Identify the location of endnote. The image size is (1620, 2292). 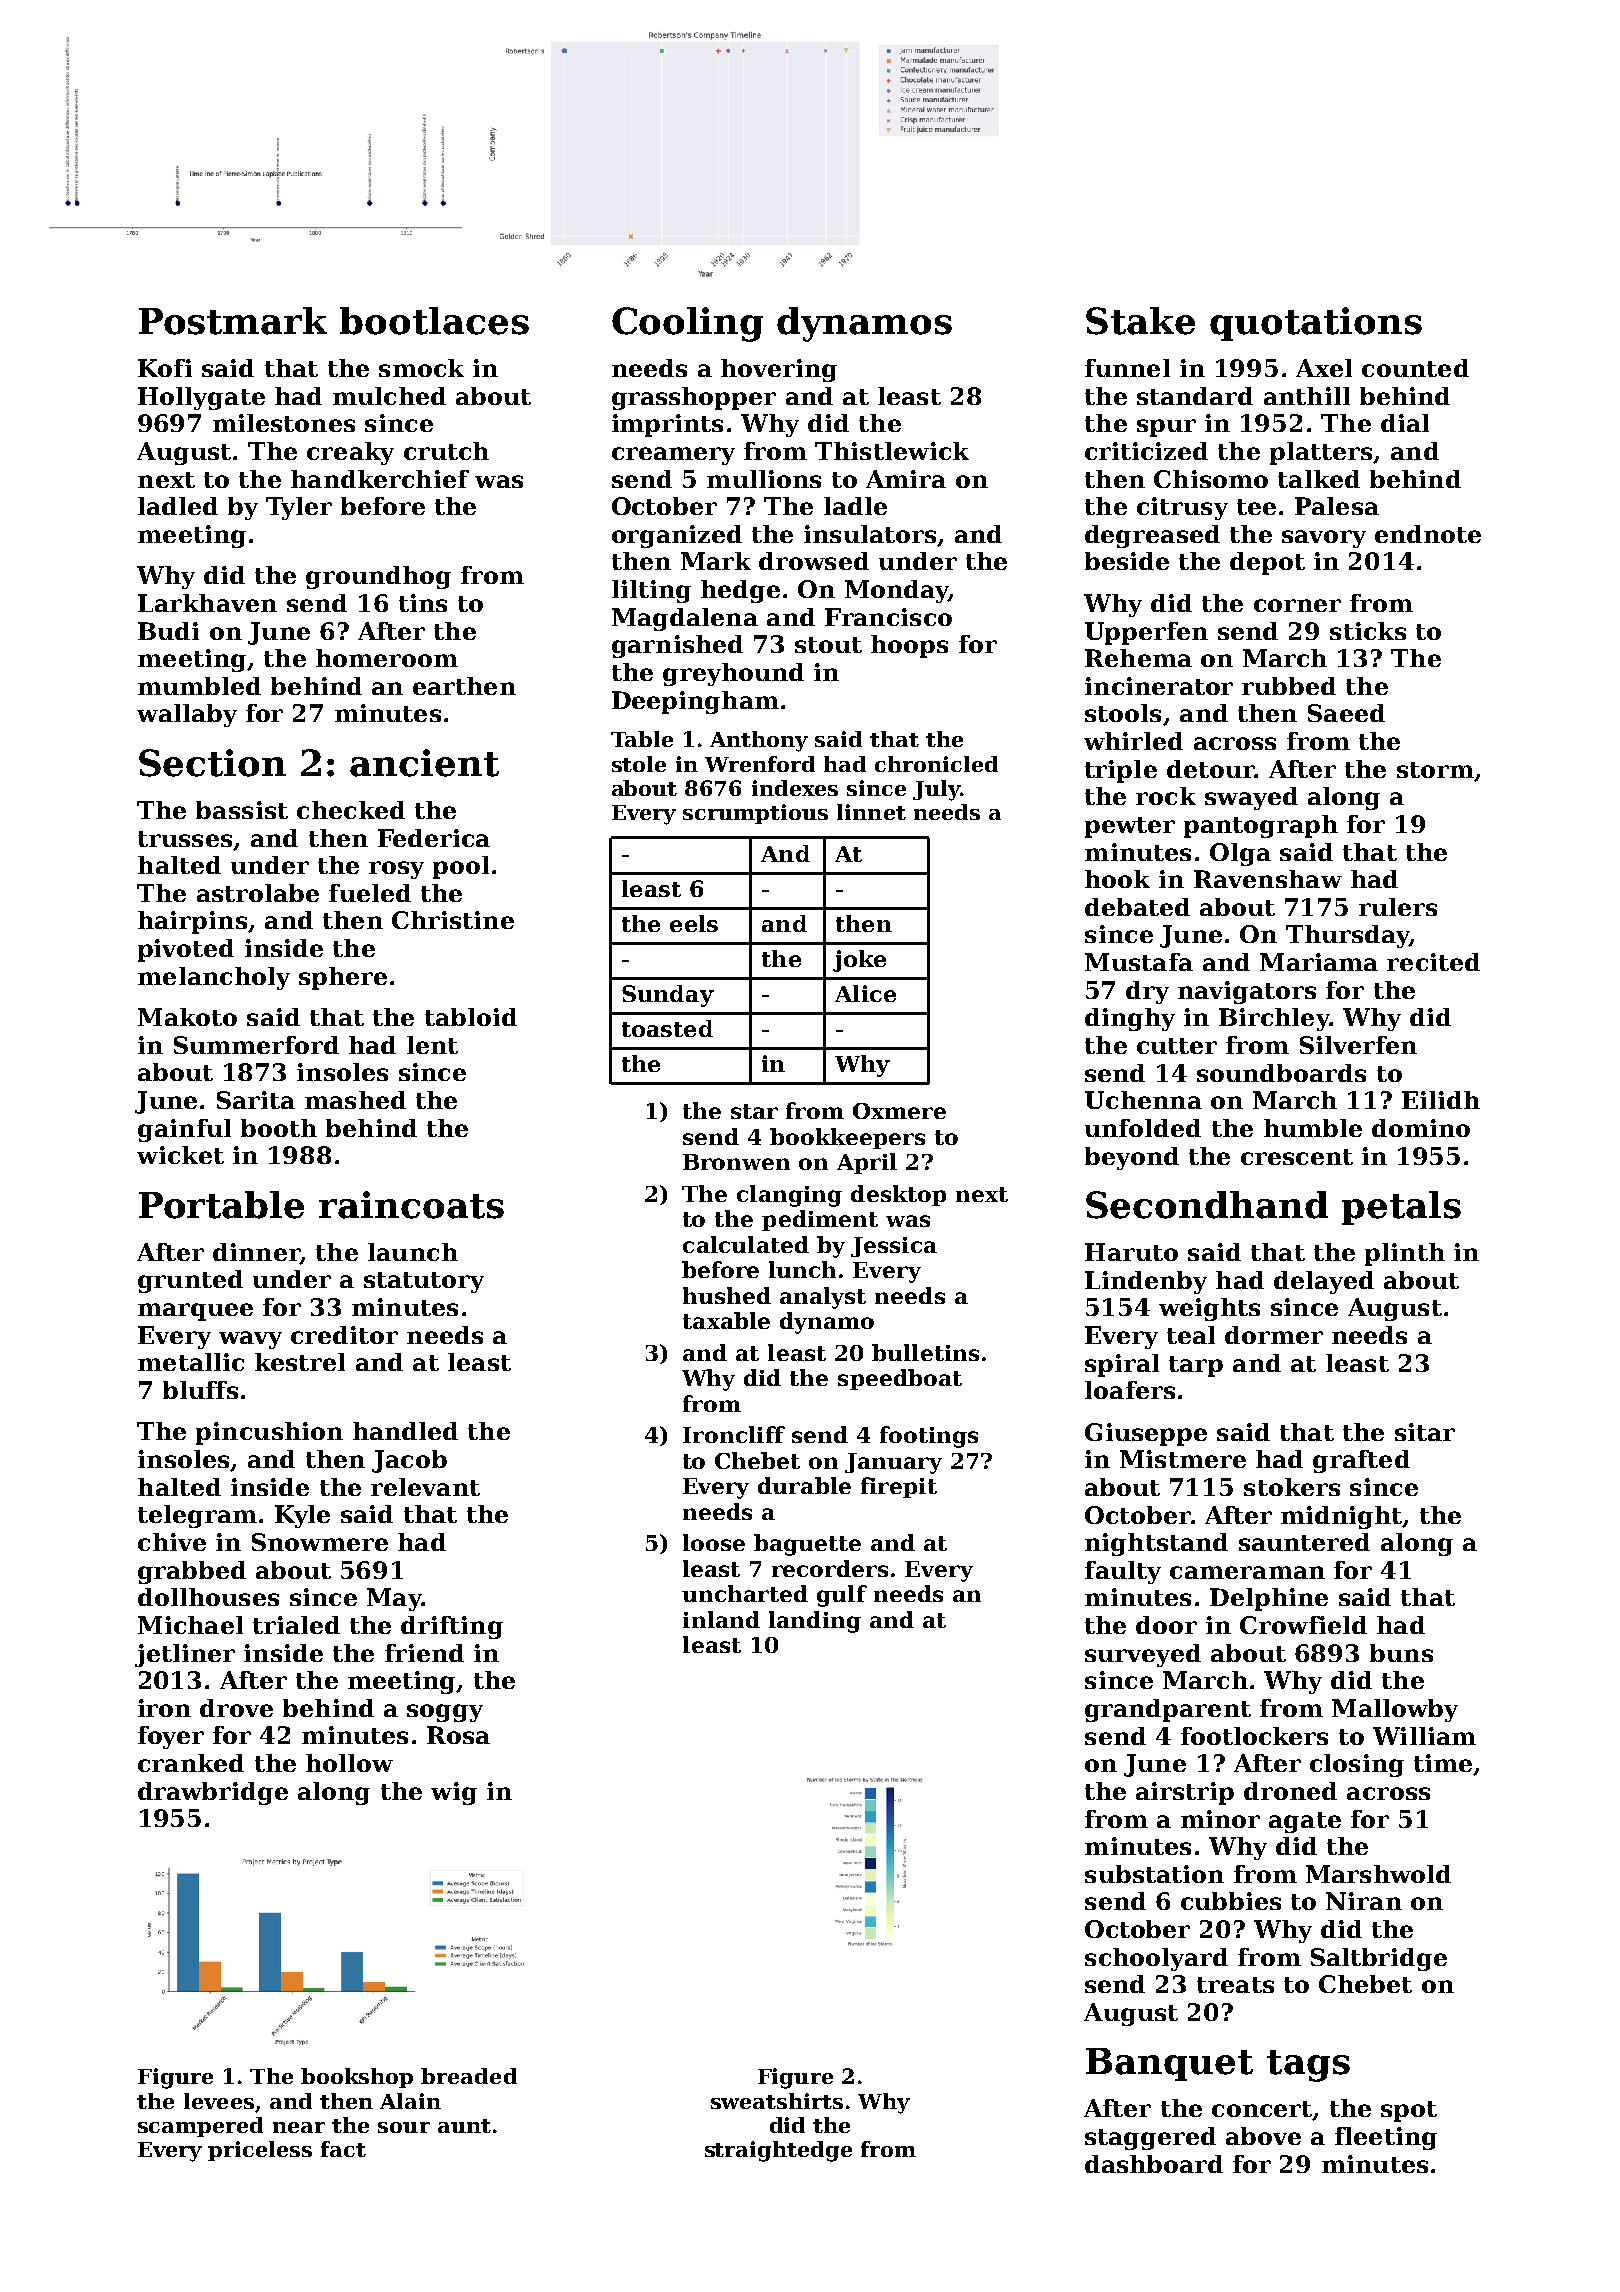
(1428, 534).
